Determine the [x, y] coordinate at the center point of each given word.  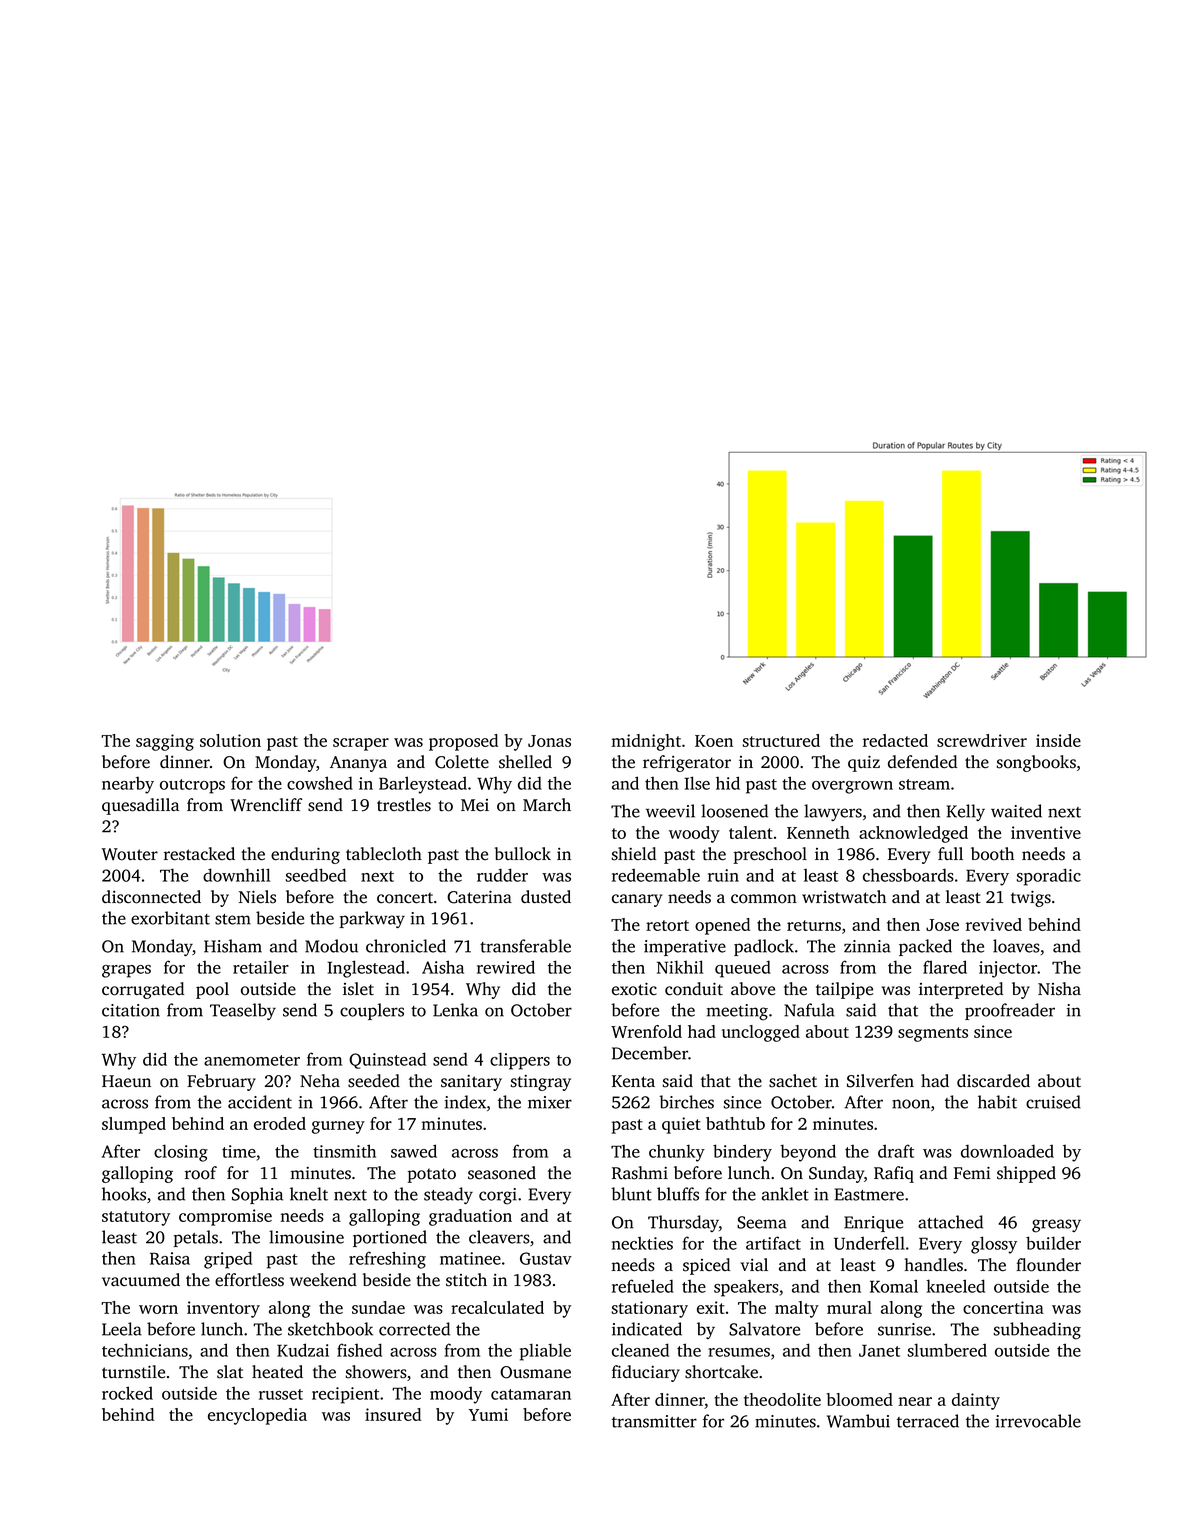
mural [849, 1307]
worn [158, 1309]
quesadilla [140, 806]
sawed [414, 1151]
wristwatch [844, 897]
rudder [502, 875]
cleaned [640, 1350]
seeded [374, 1081]
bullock [523, 854]
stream [924, 784]
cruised [1053, 1102]
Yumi [488, 1414]
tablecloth [384, 854]
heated [277, 1372]
